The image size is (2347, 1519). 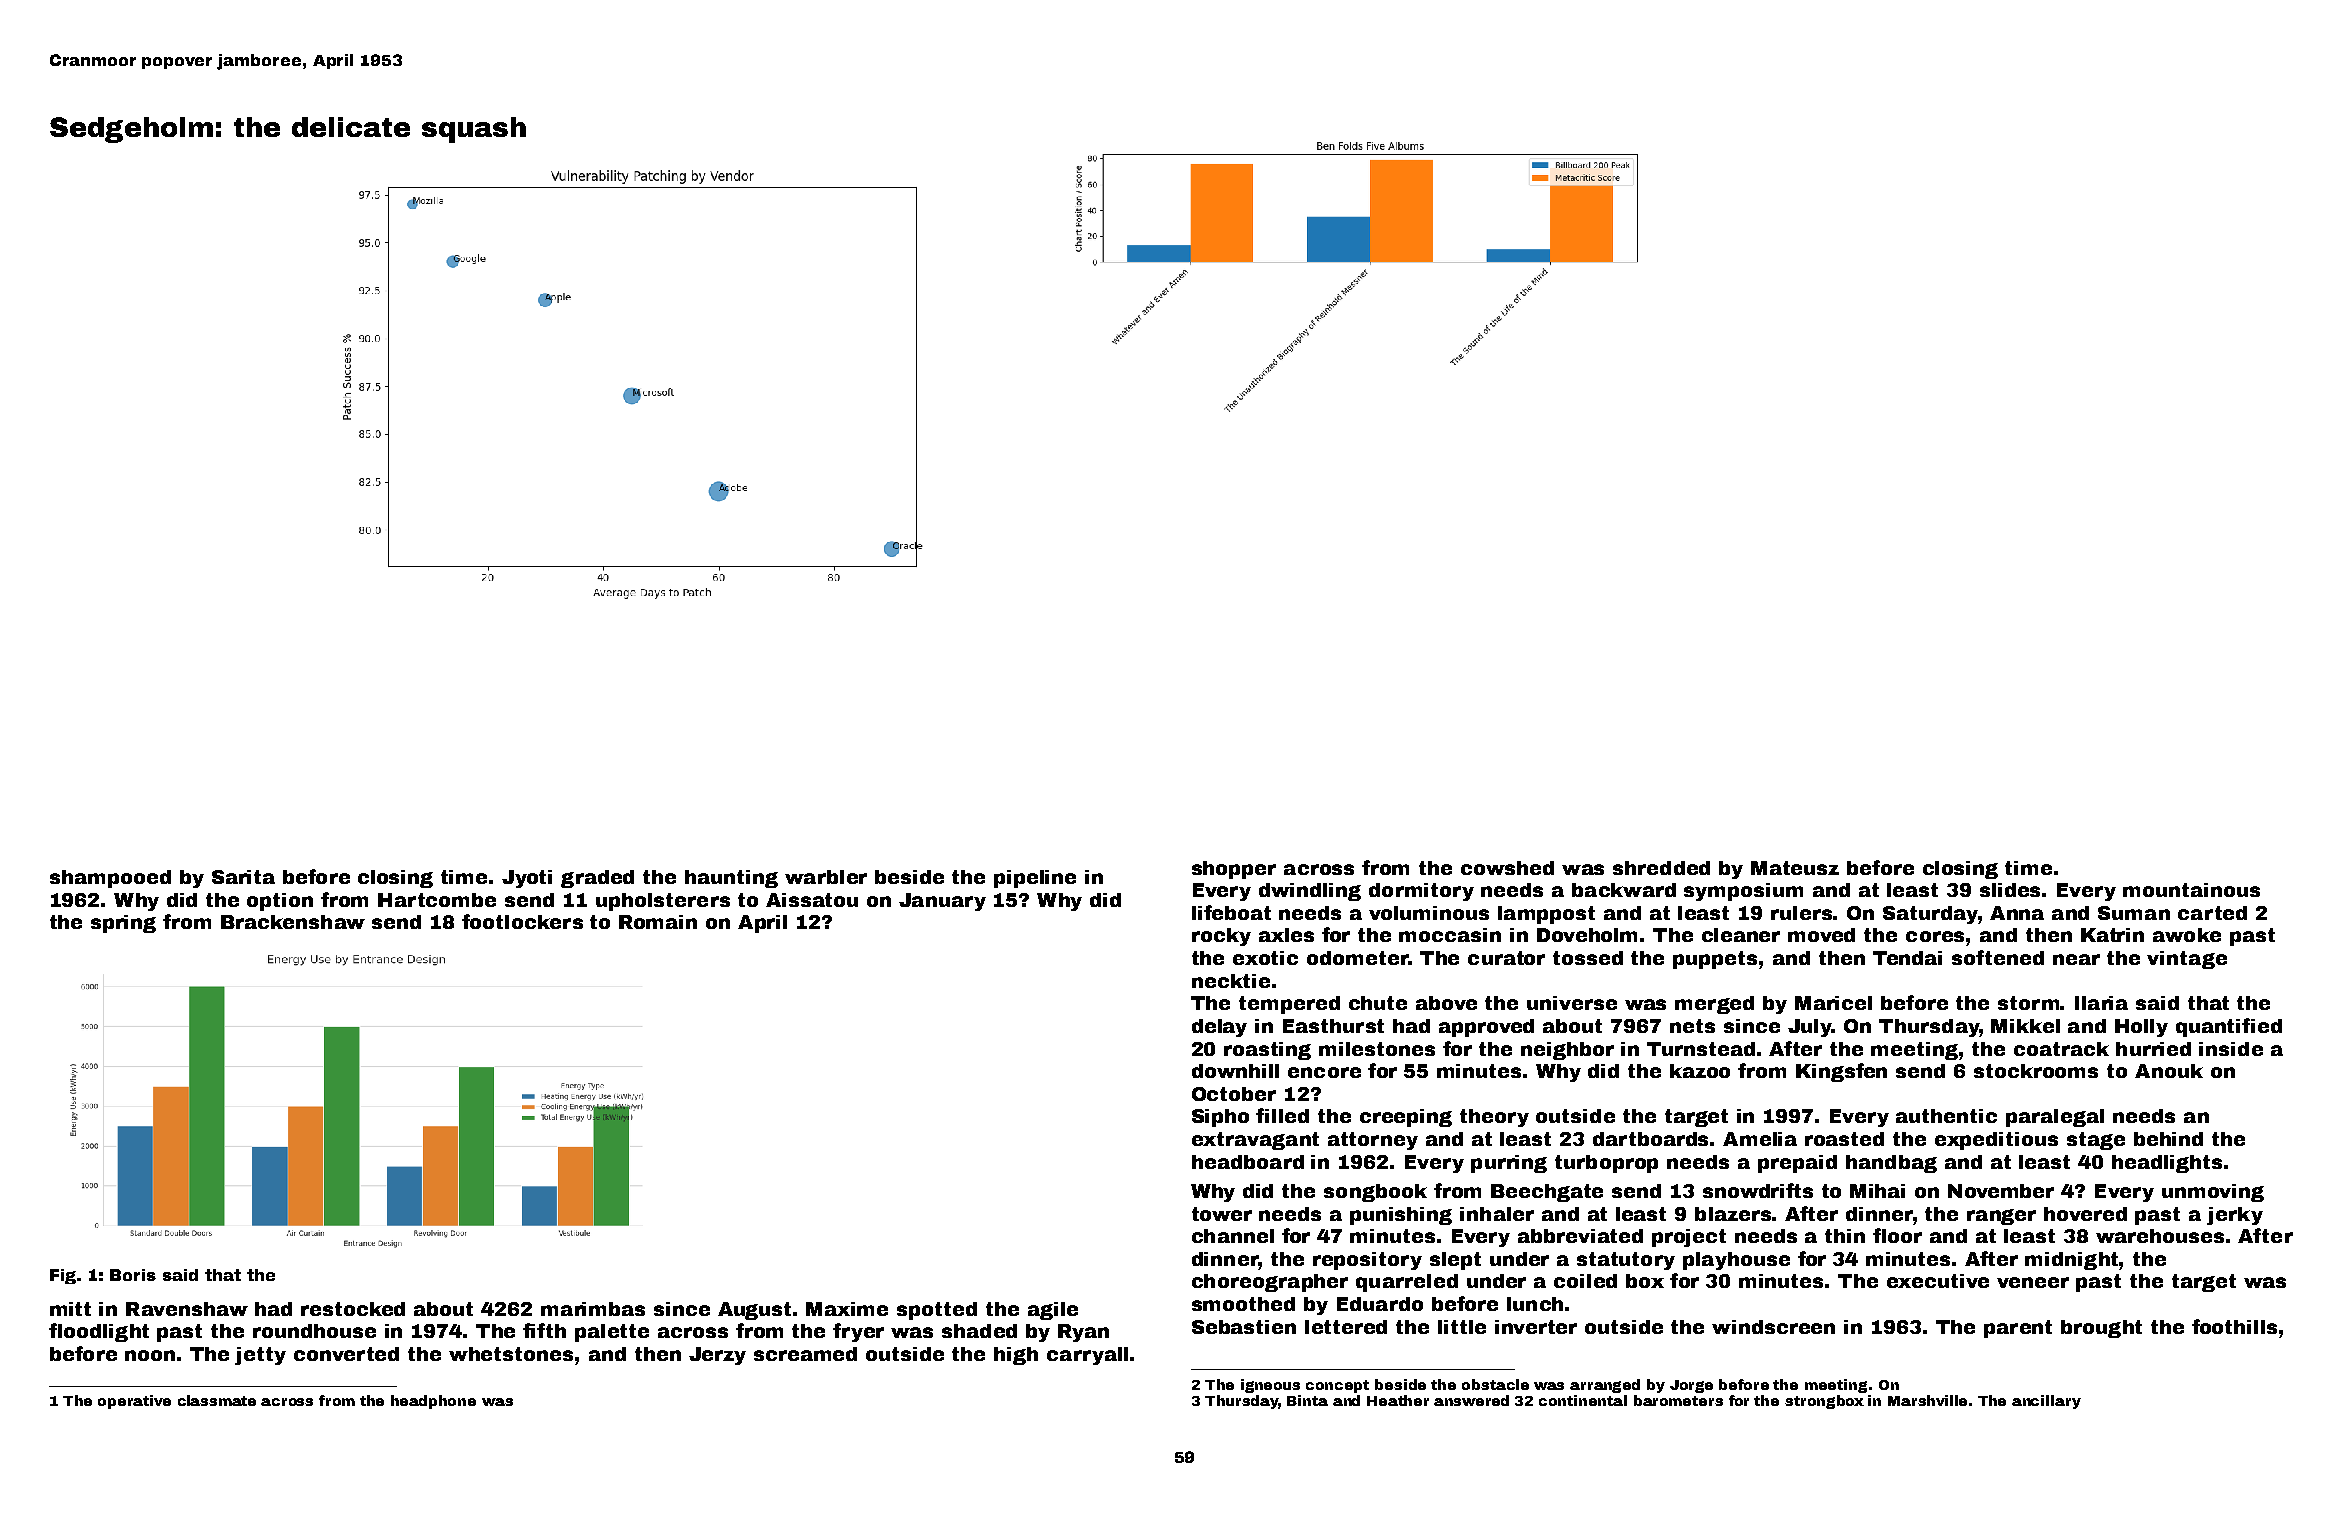 What do you see at coordinates (1270, 1283) in the image?
I see `choreographer` at bounding box center [1270, 1283].
